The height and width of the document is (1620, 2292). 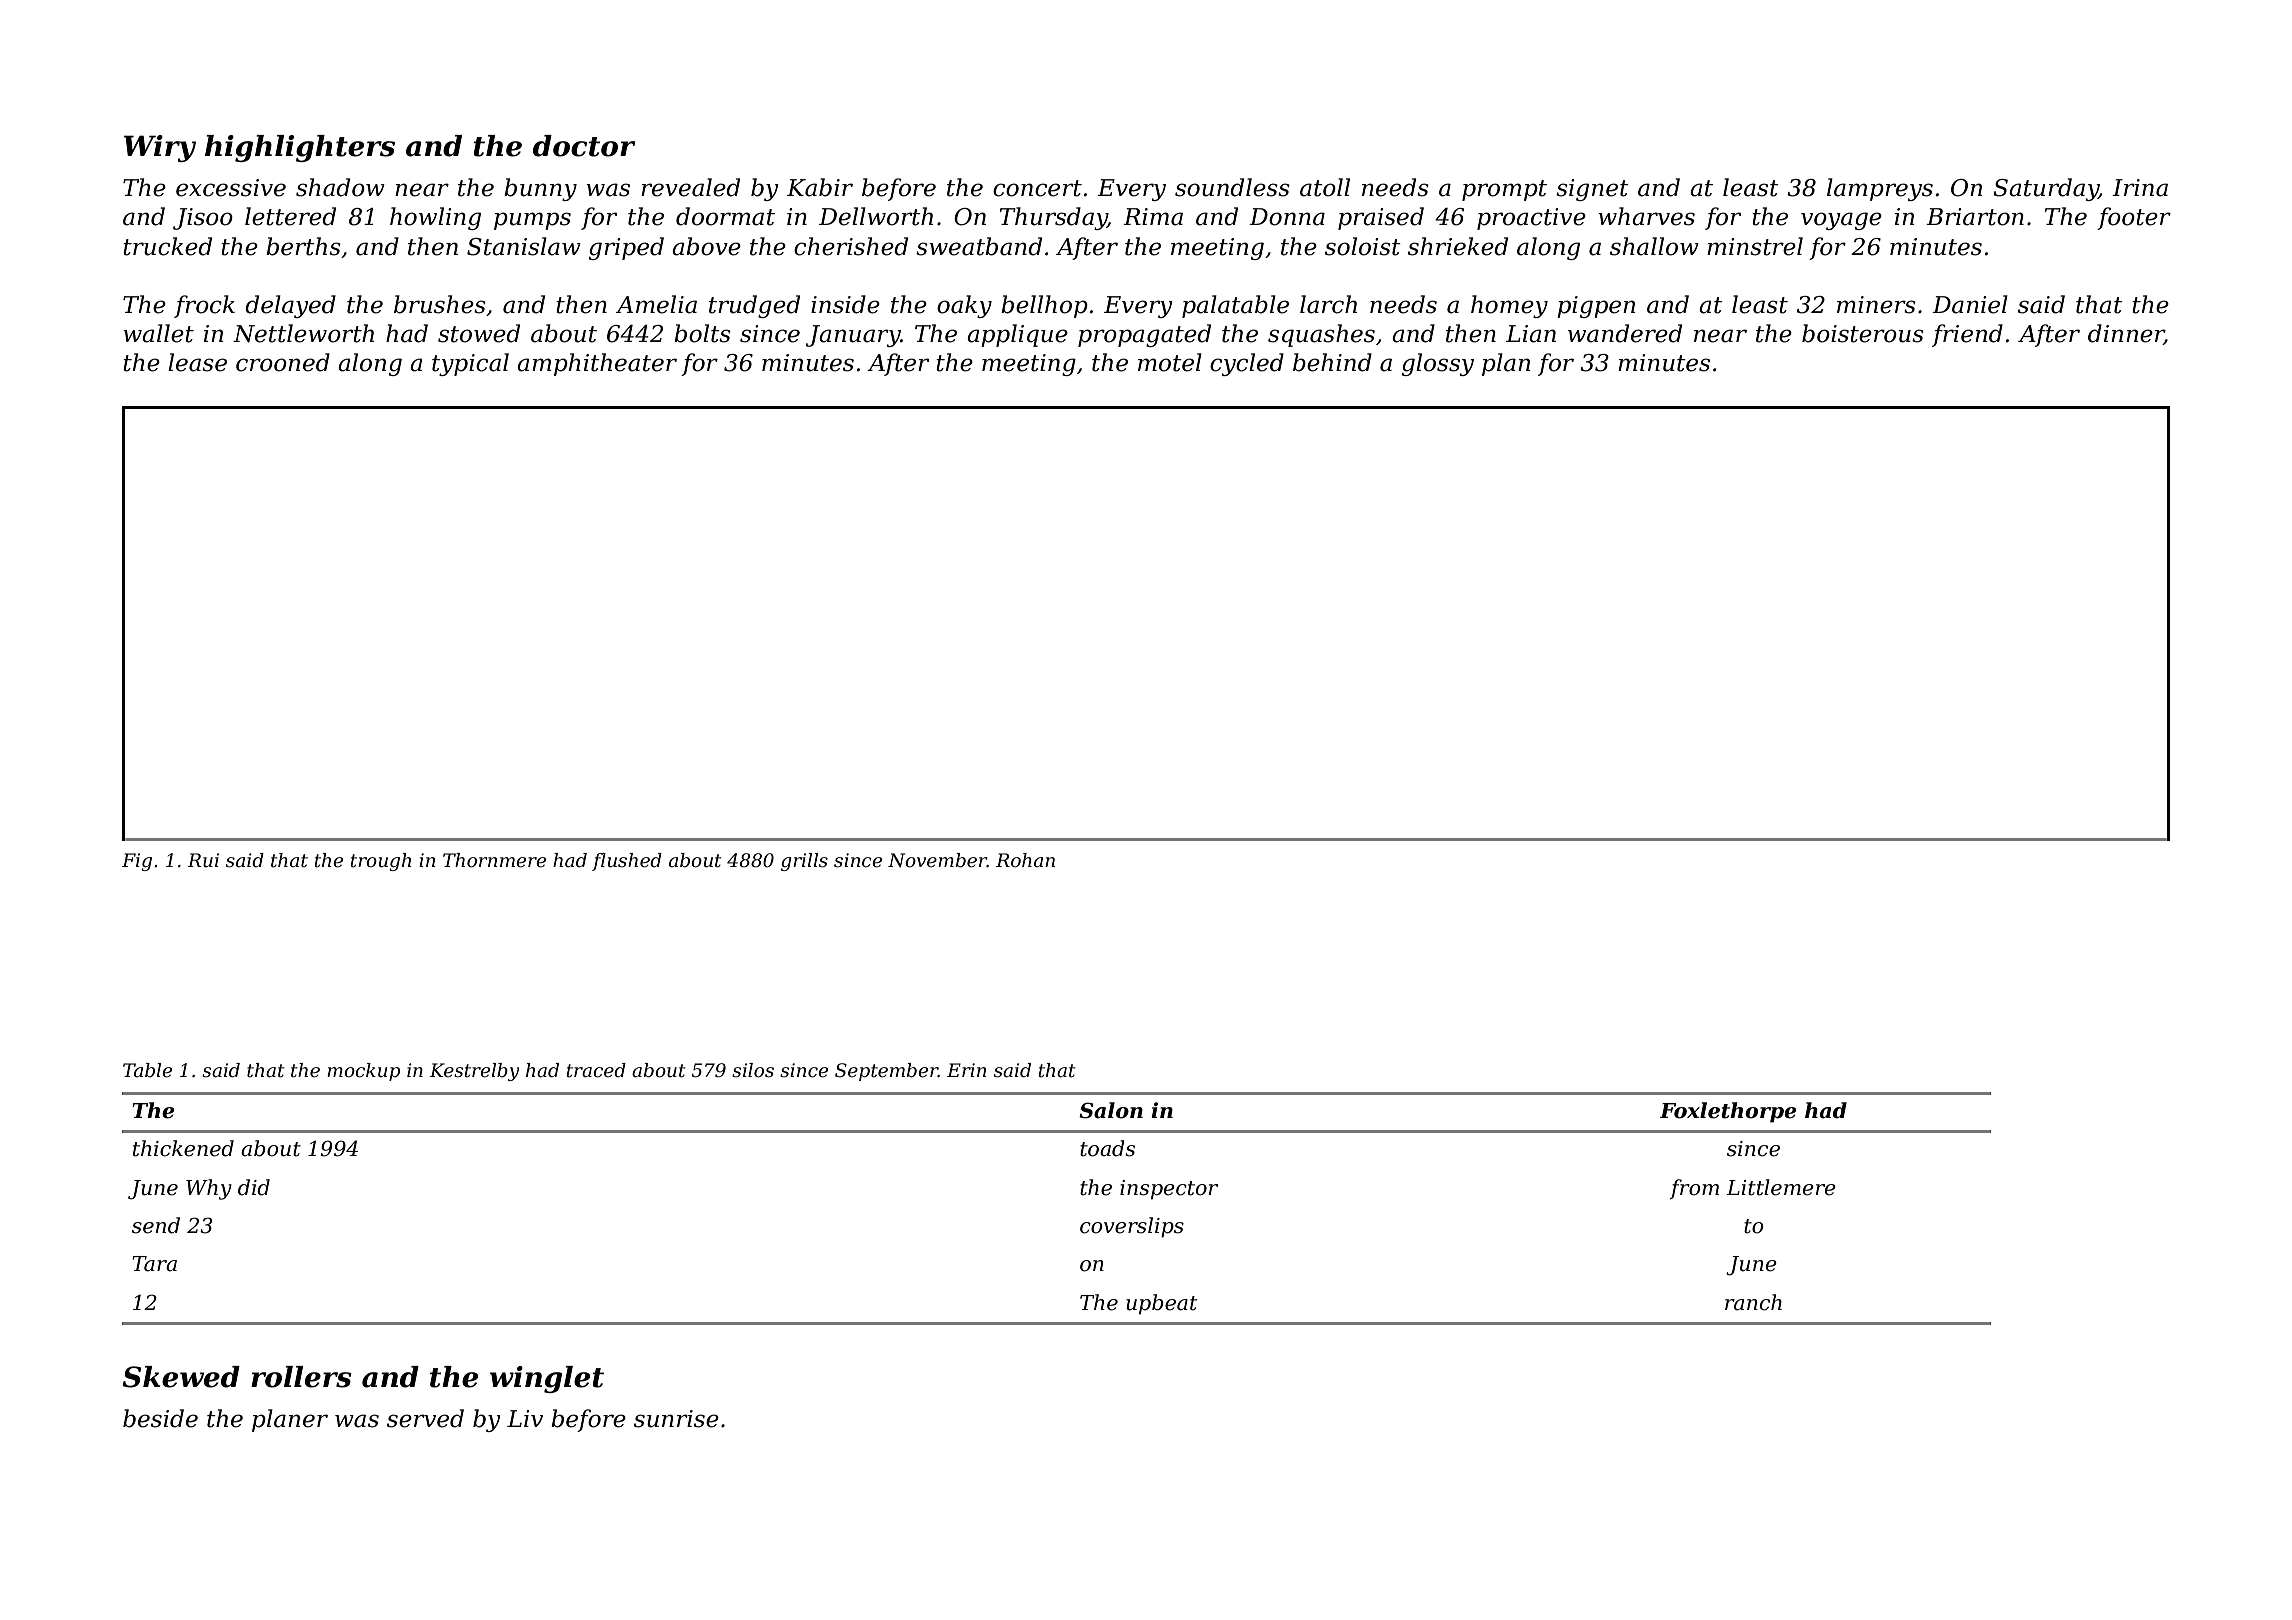 What do you see at coordinates (937, 860) in the document?
I see `November` at bounding box center [937, 860].
